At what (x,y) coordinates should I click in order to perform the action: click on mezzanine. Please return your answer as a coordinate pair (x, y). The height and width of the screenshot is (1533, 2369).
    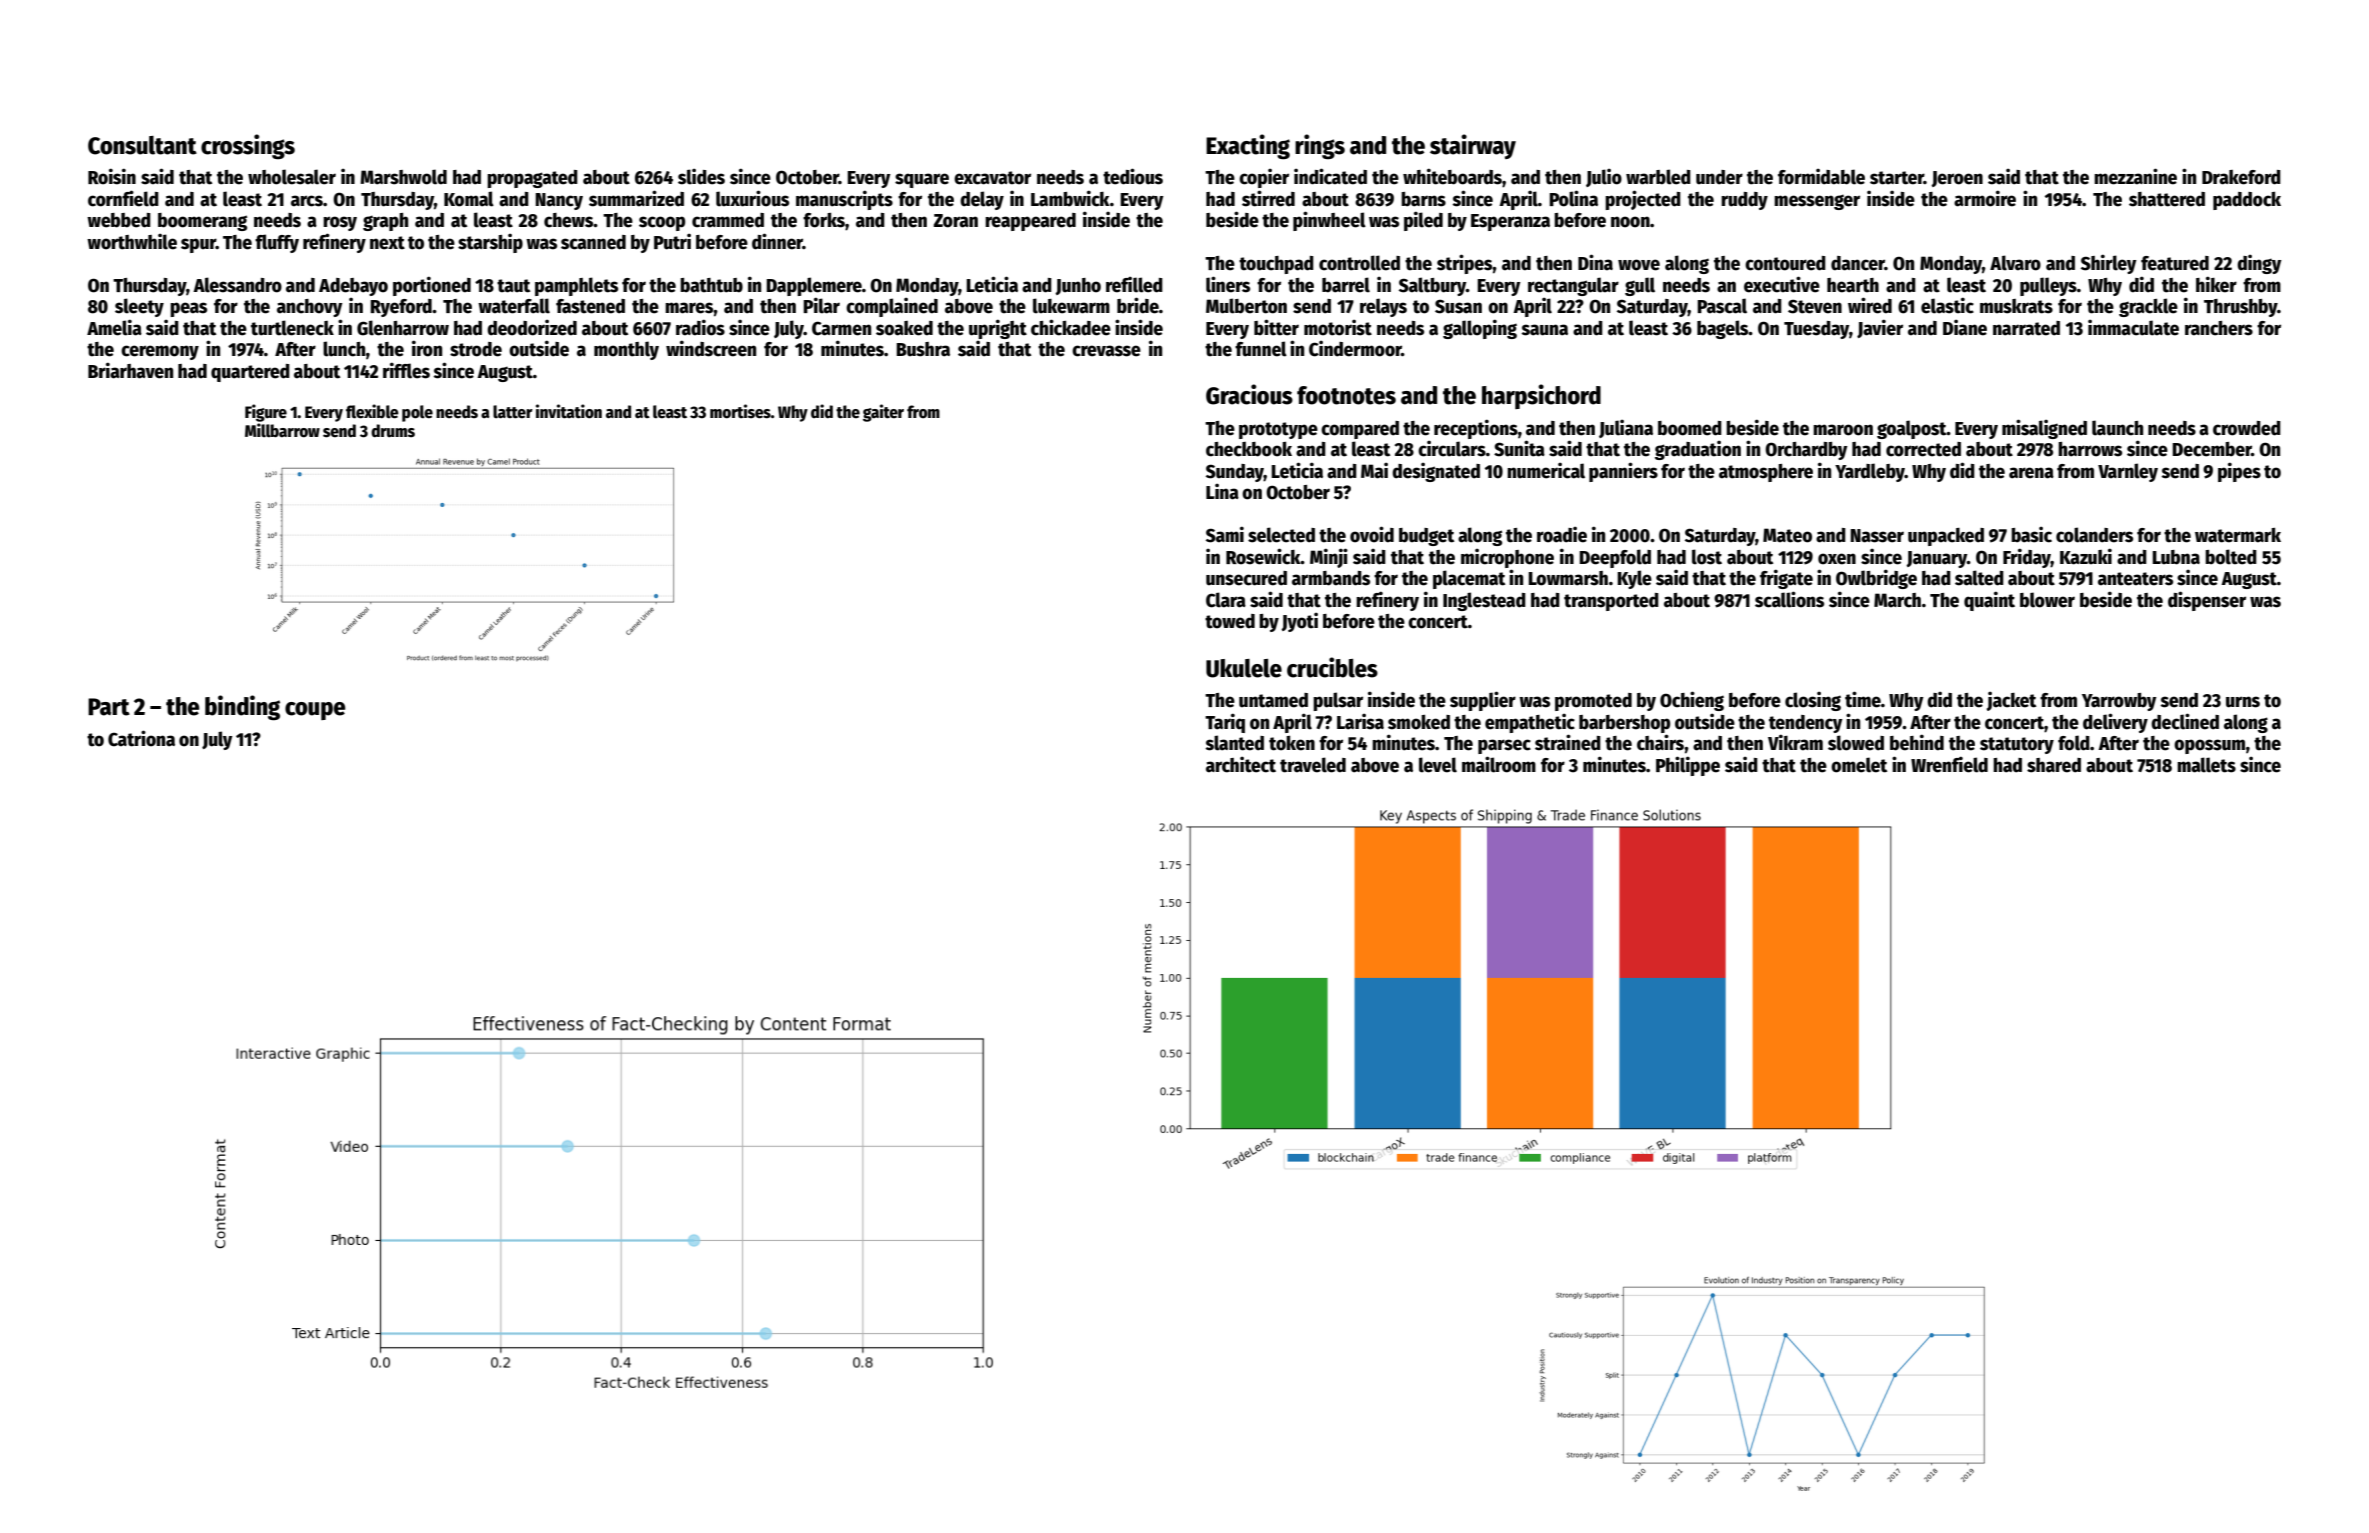
    Looking at the image, I should click on (2135, 176).
